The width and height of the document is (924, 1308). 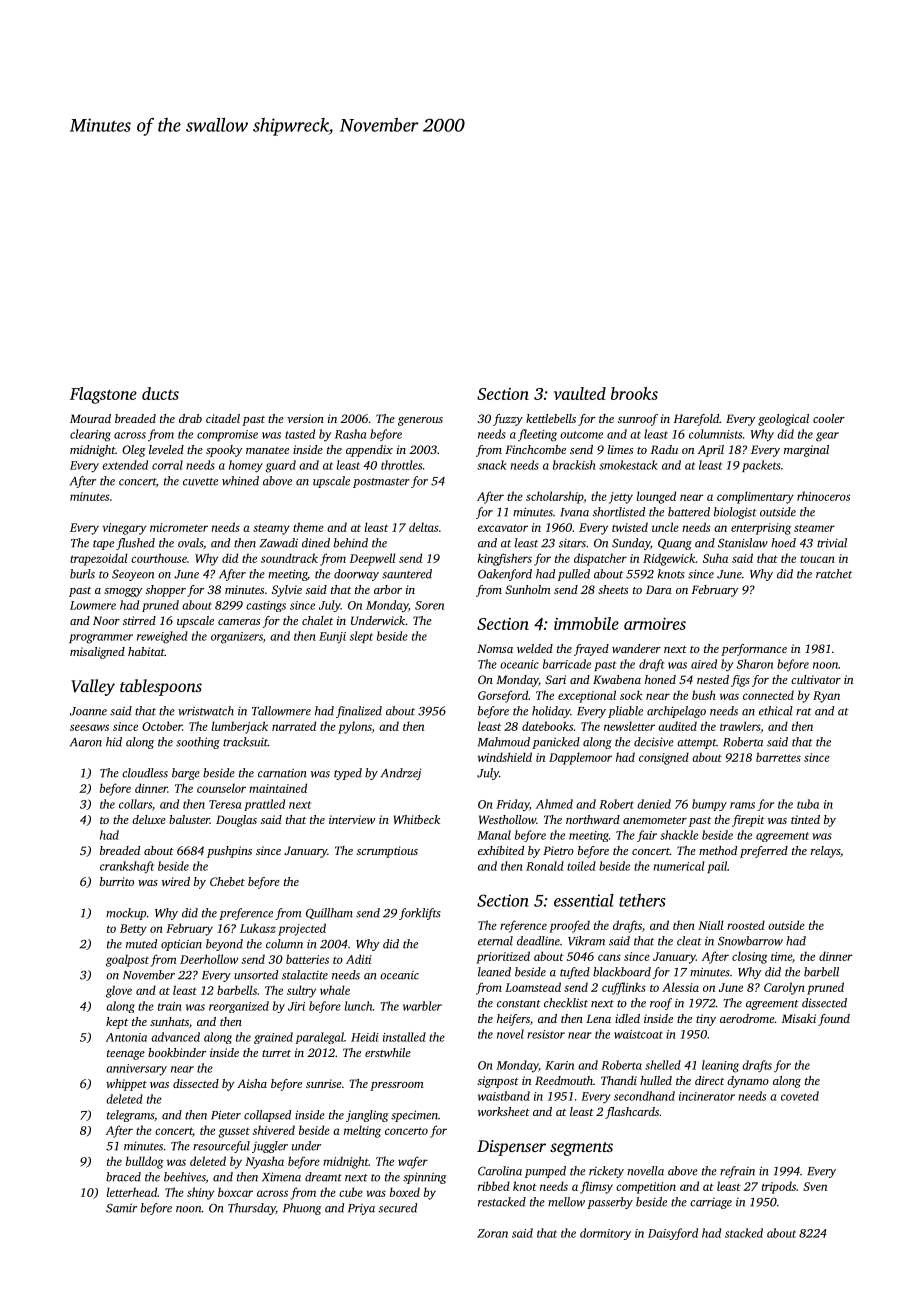 What do you see at coordinates (834, 1020) in the document?
I see `found` at bounding box center [834, 1020].
